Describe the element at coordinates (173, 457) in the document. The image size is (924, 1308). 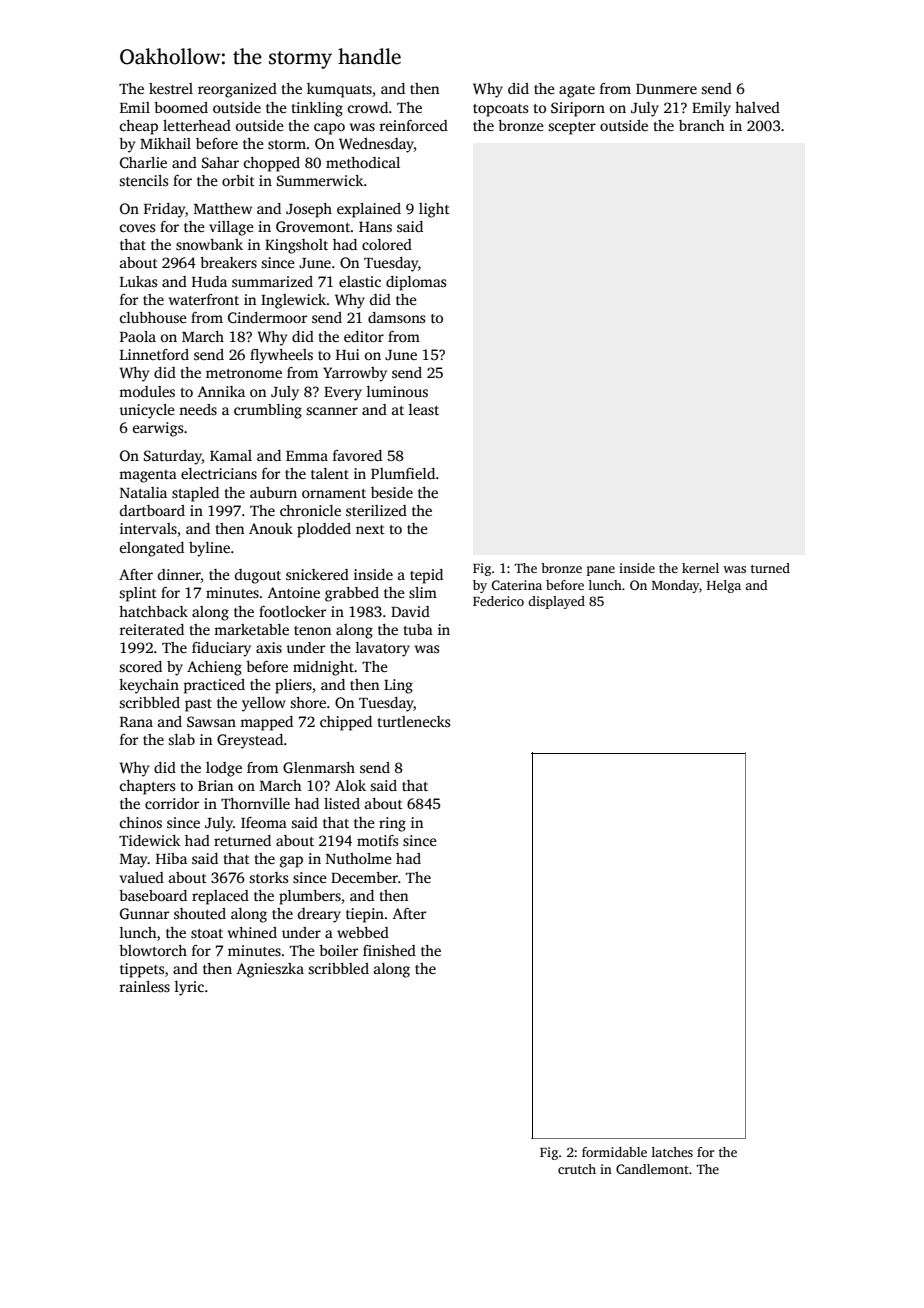
I see `Saturday` at that location.
